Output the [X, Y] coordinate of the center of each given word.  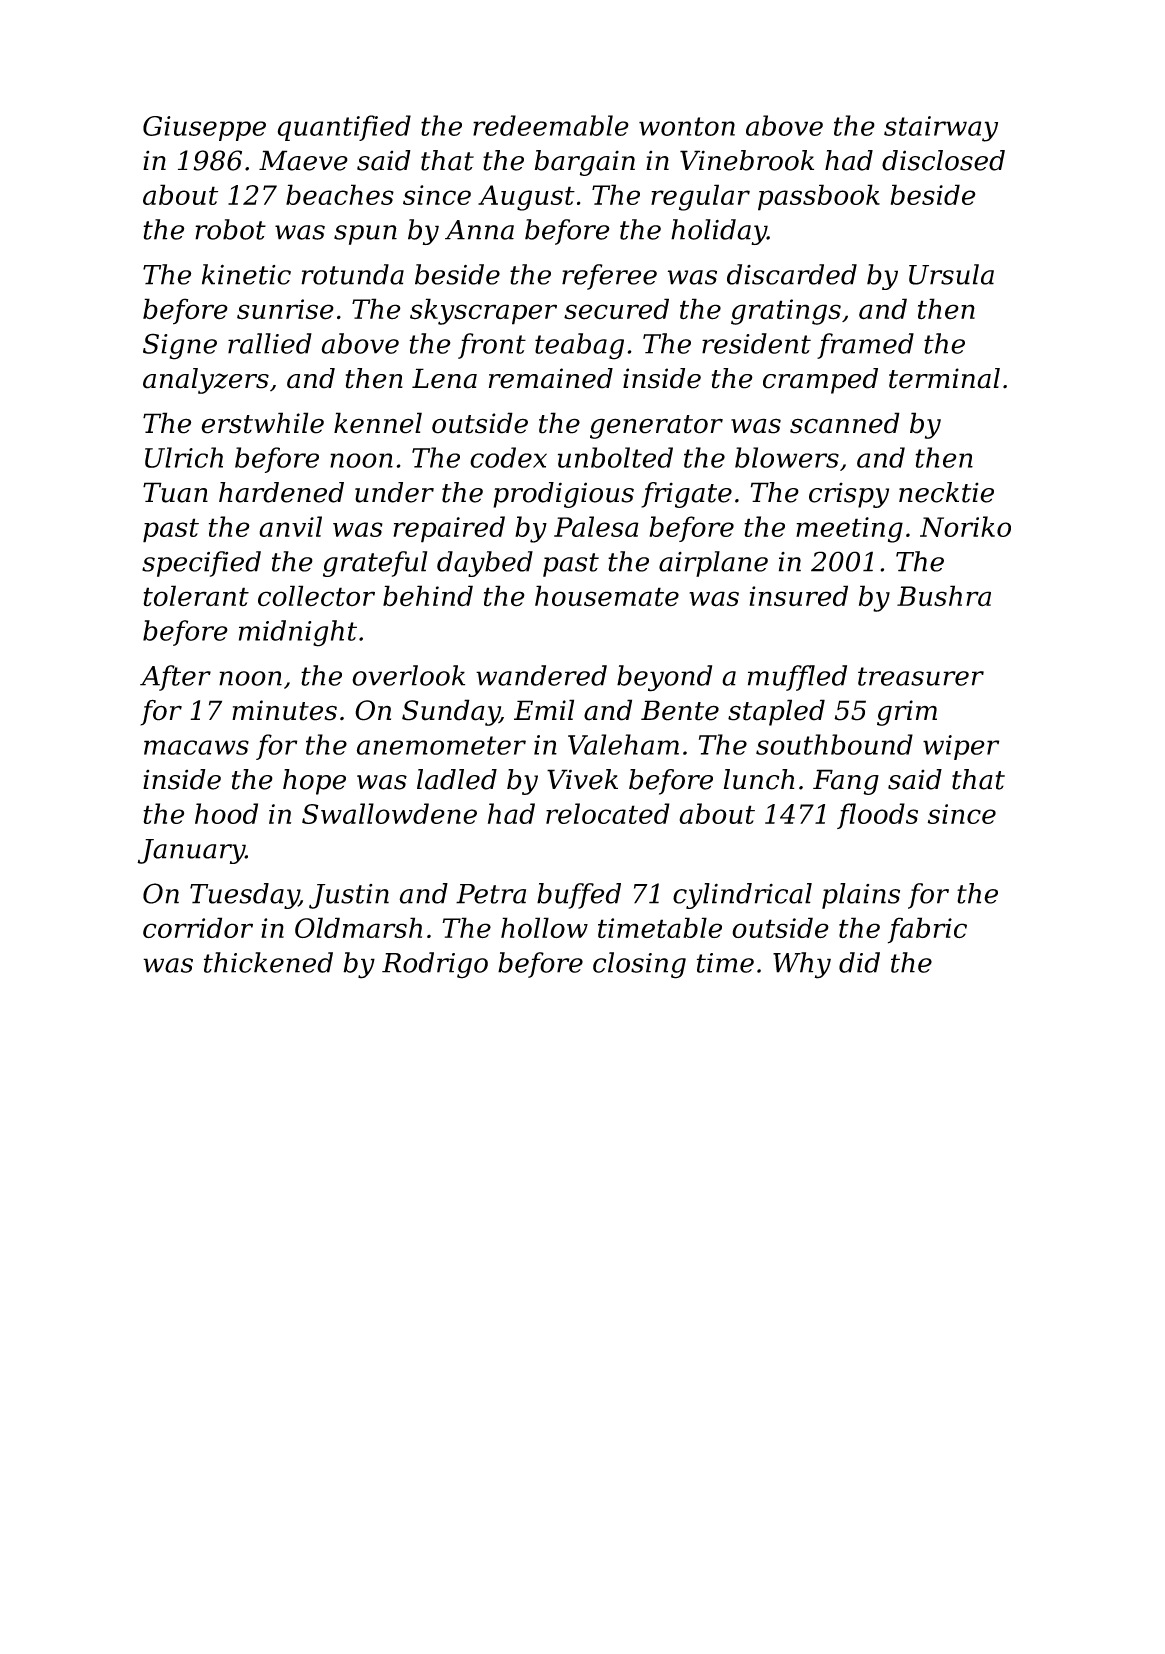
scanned [845, 423]
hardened [281, 492]
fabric [927, 930]
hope [314, 782]
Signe [180, 346]
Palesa [596, 526]
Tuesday [244, 896]
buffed [579, 896]
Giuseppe [204, 128]
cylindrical [742, 896]
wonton [687, 126]
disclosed [943, 160]
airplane [713, 564]
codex [508, 457]
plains [861, 896]
